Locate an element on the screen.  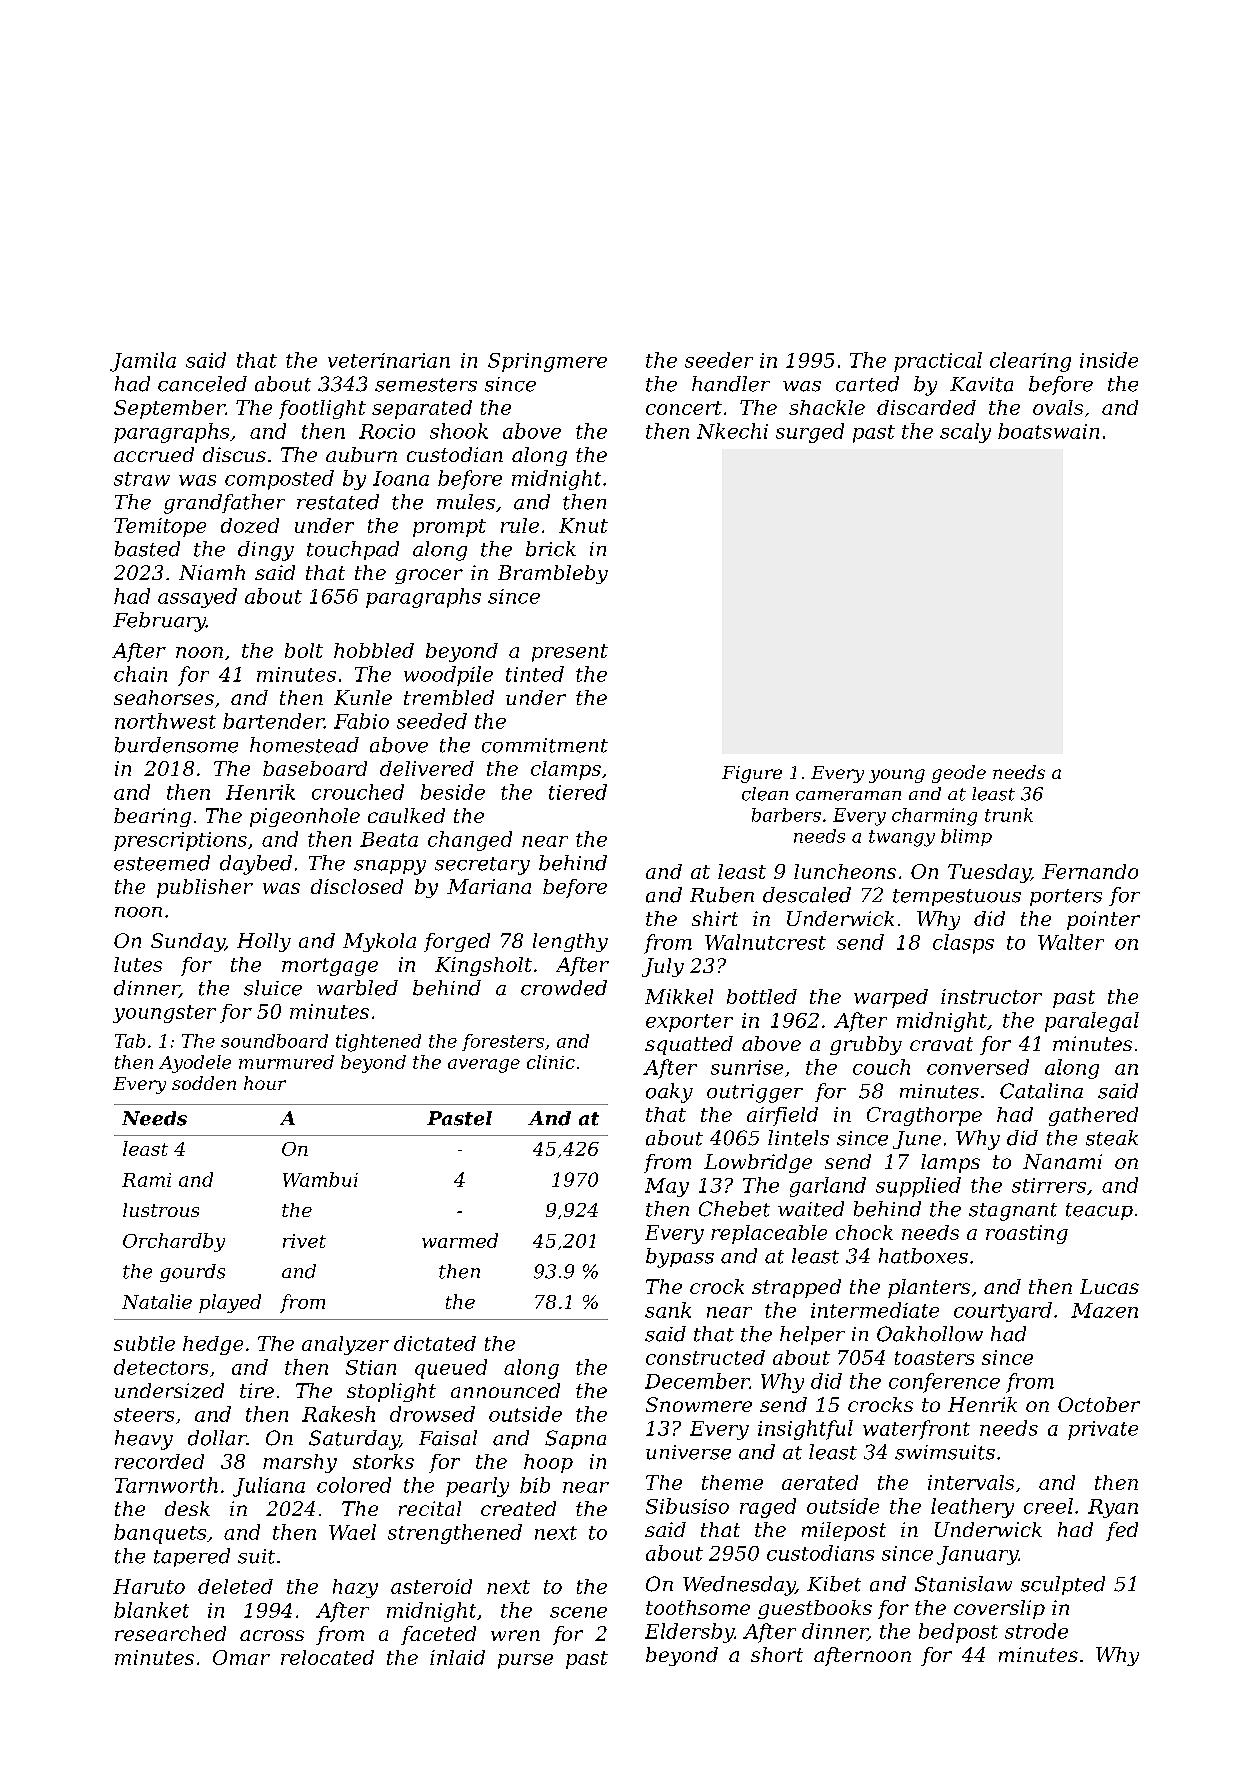
accrued is located at coordinates (154, 454).
